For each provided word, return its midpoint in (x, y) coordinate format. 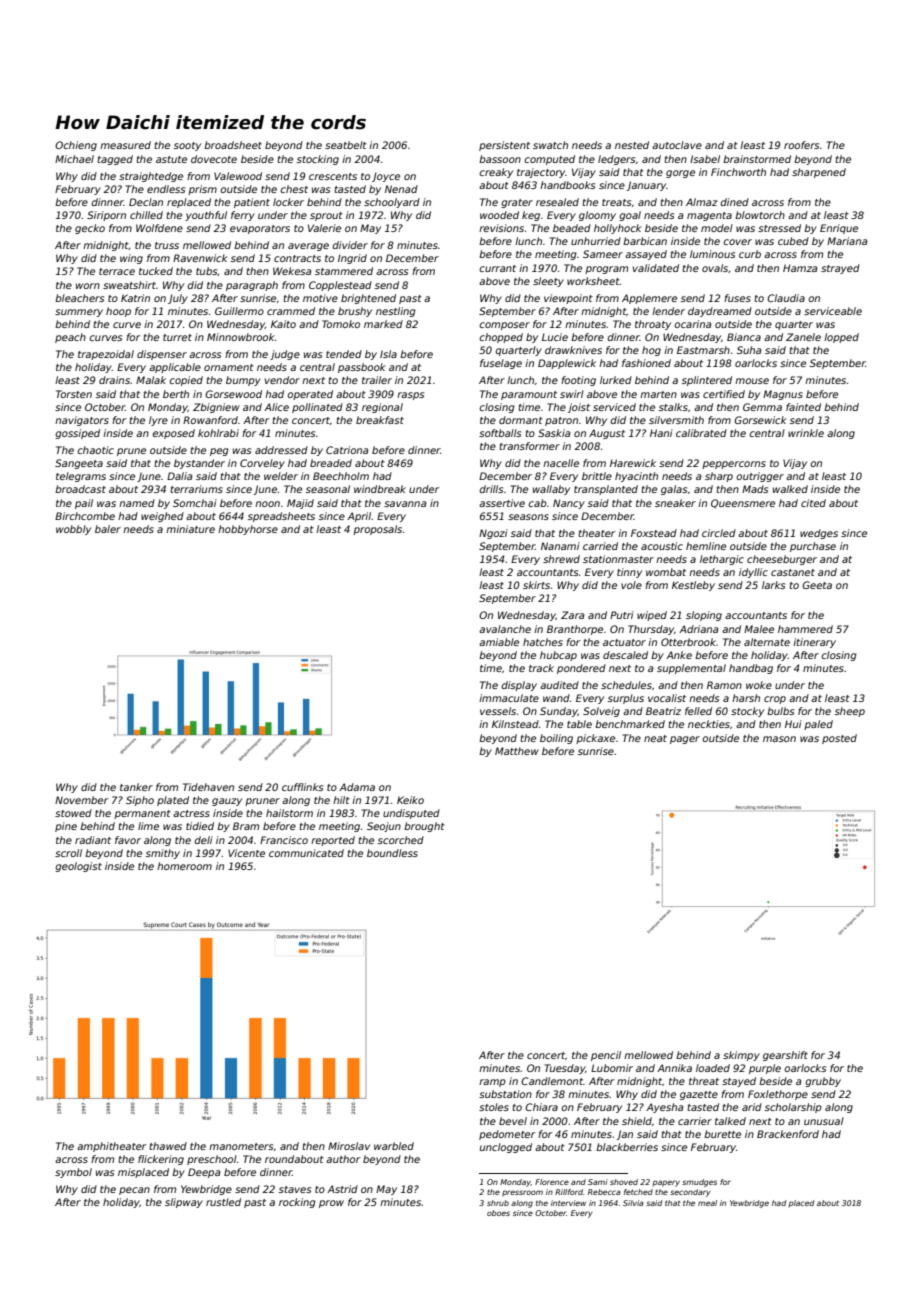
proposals (377, 530)
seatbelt (346, 145)
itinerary (814, 643)
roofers (801, 145)
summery (79, 313)
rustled (223, 1202)
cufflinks (302, 787)
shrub (498, 1203)
